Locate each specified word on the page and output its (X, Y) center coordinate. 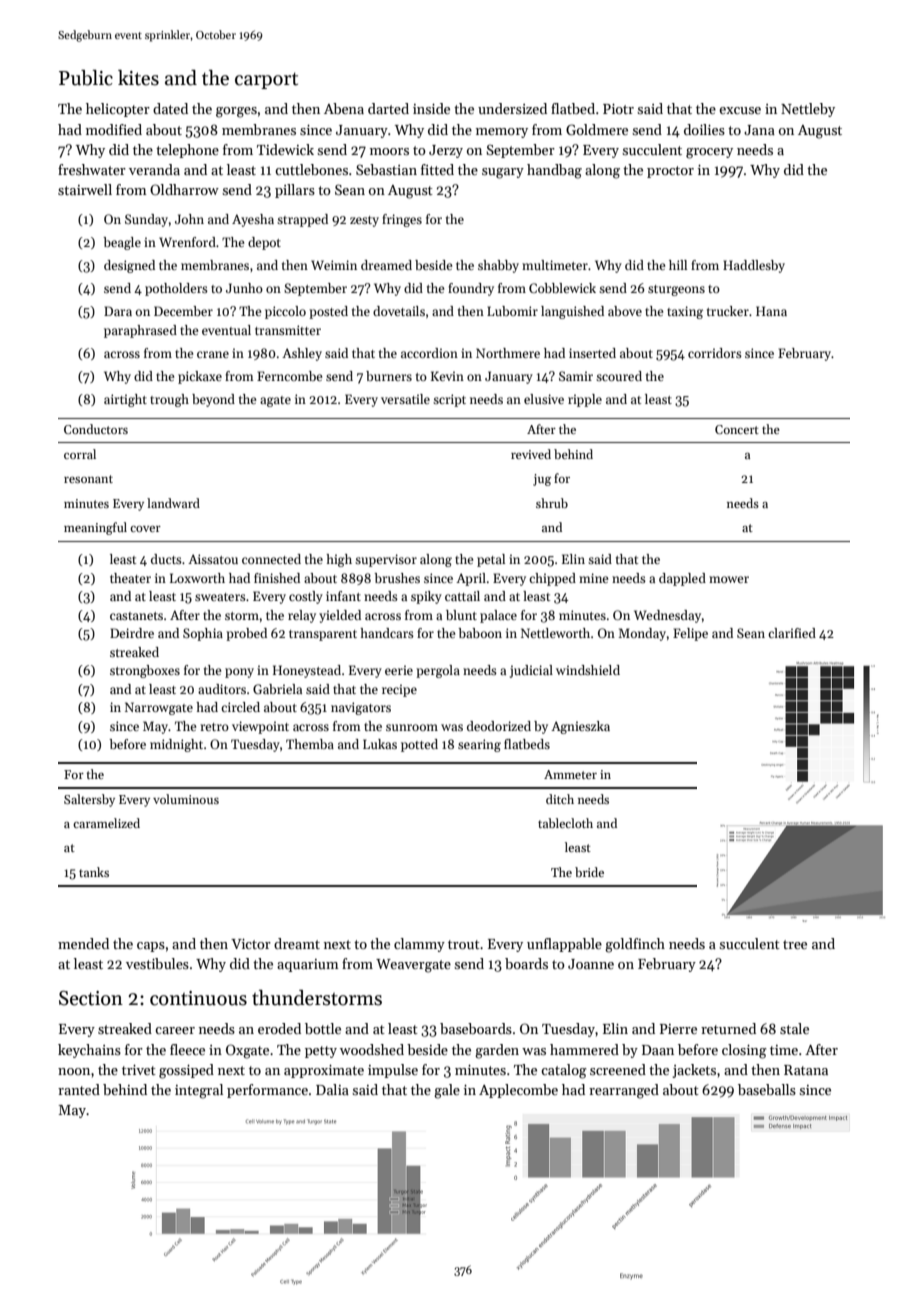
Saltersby (89, 800)
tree (795, 944)
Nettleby (808, 110)
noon (74, 1071)
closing (744, 1051)
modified (114, 129)
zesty (364, 221)
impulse (393, 1071)
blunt (461, 615)
